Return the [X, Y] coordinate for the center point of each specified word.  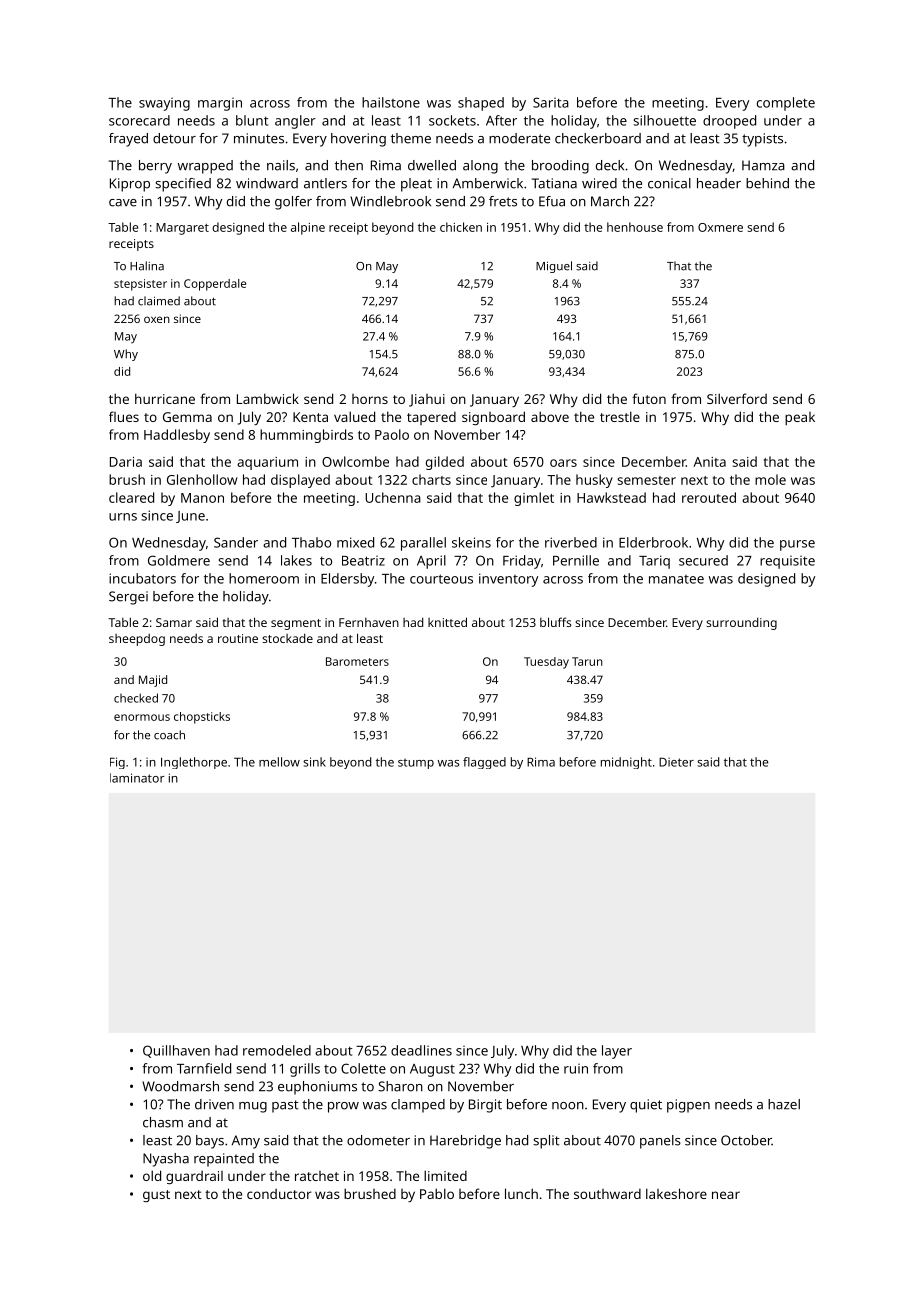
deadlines [421, 1050]
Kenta [310, 417]
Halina [147, 266]
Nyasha [166, 1160]
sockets [452, 120]
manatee [676, 579]
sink [314, 762]
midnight [626, 763]
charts [431, 479]
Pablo [437, 1193]
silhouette [664, 120]
